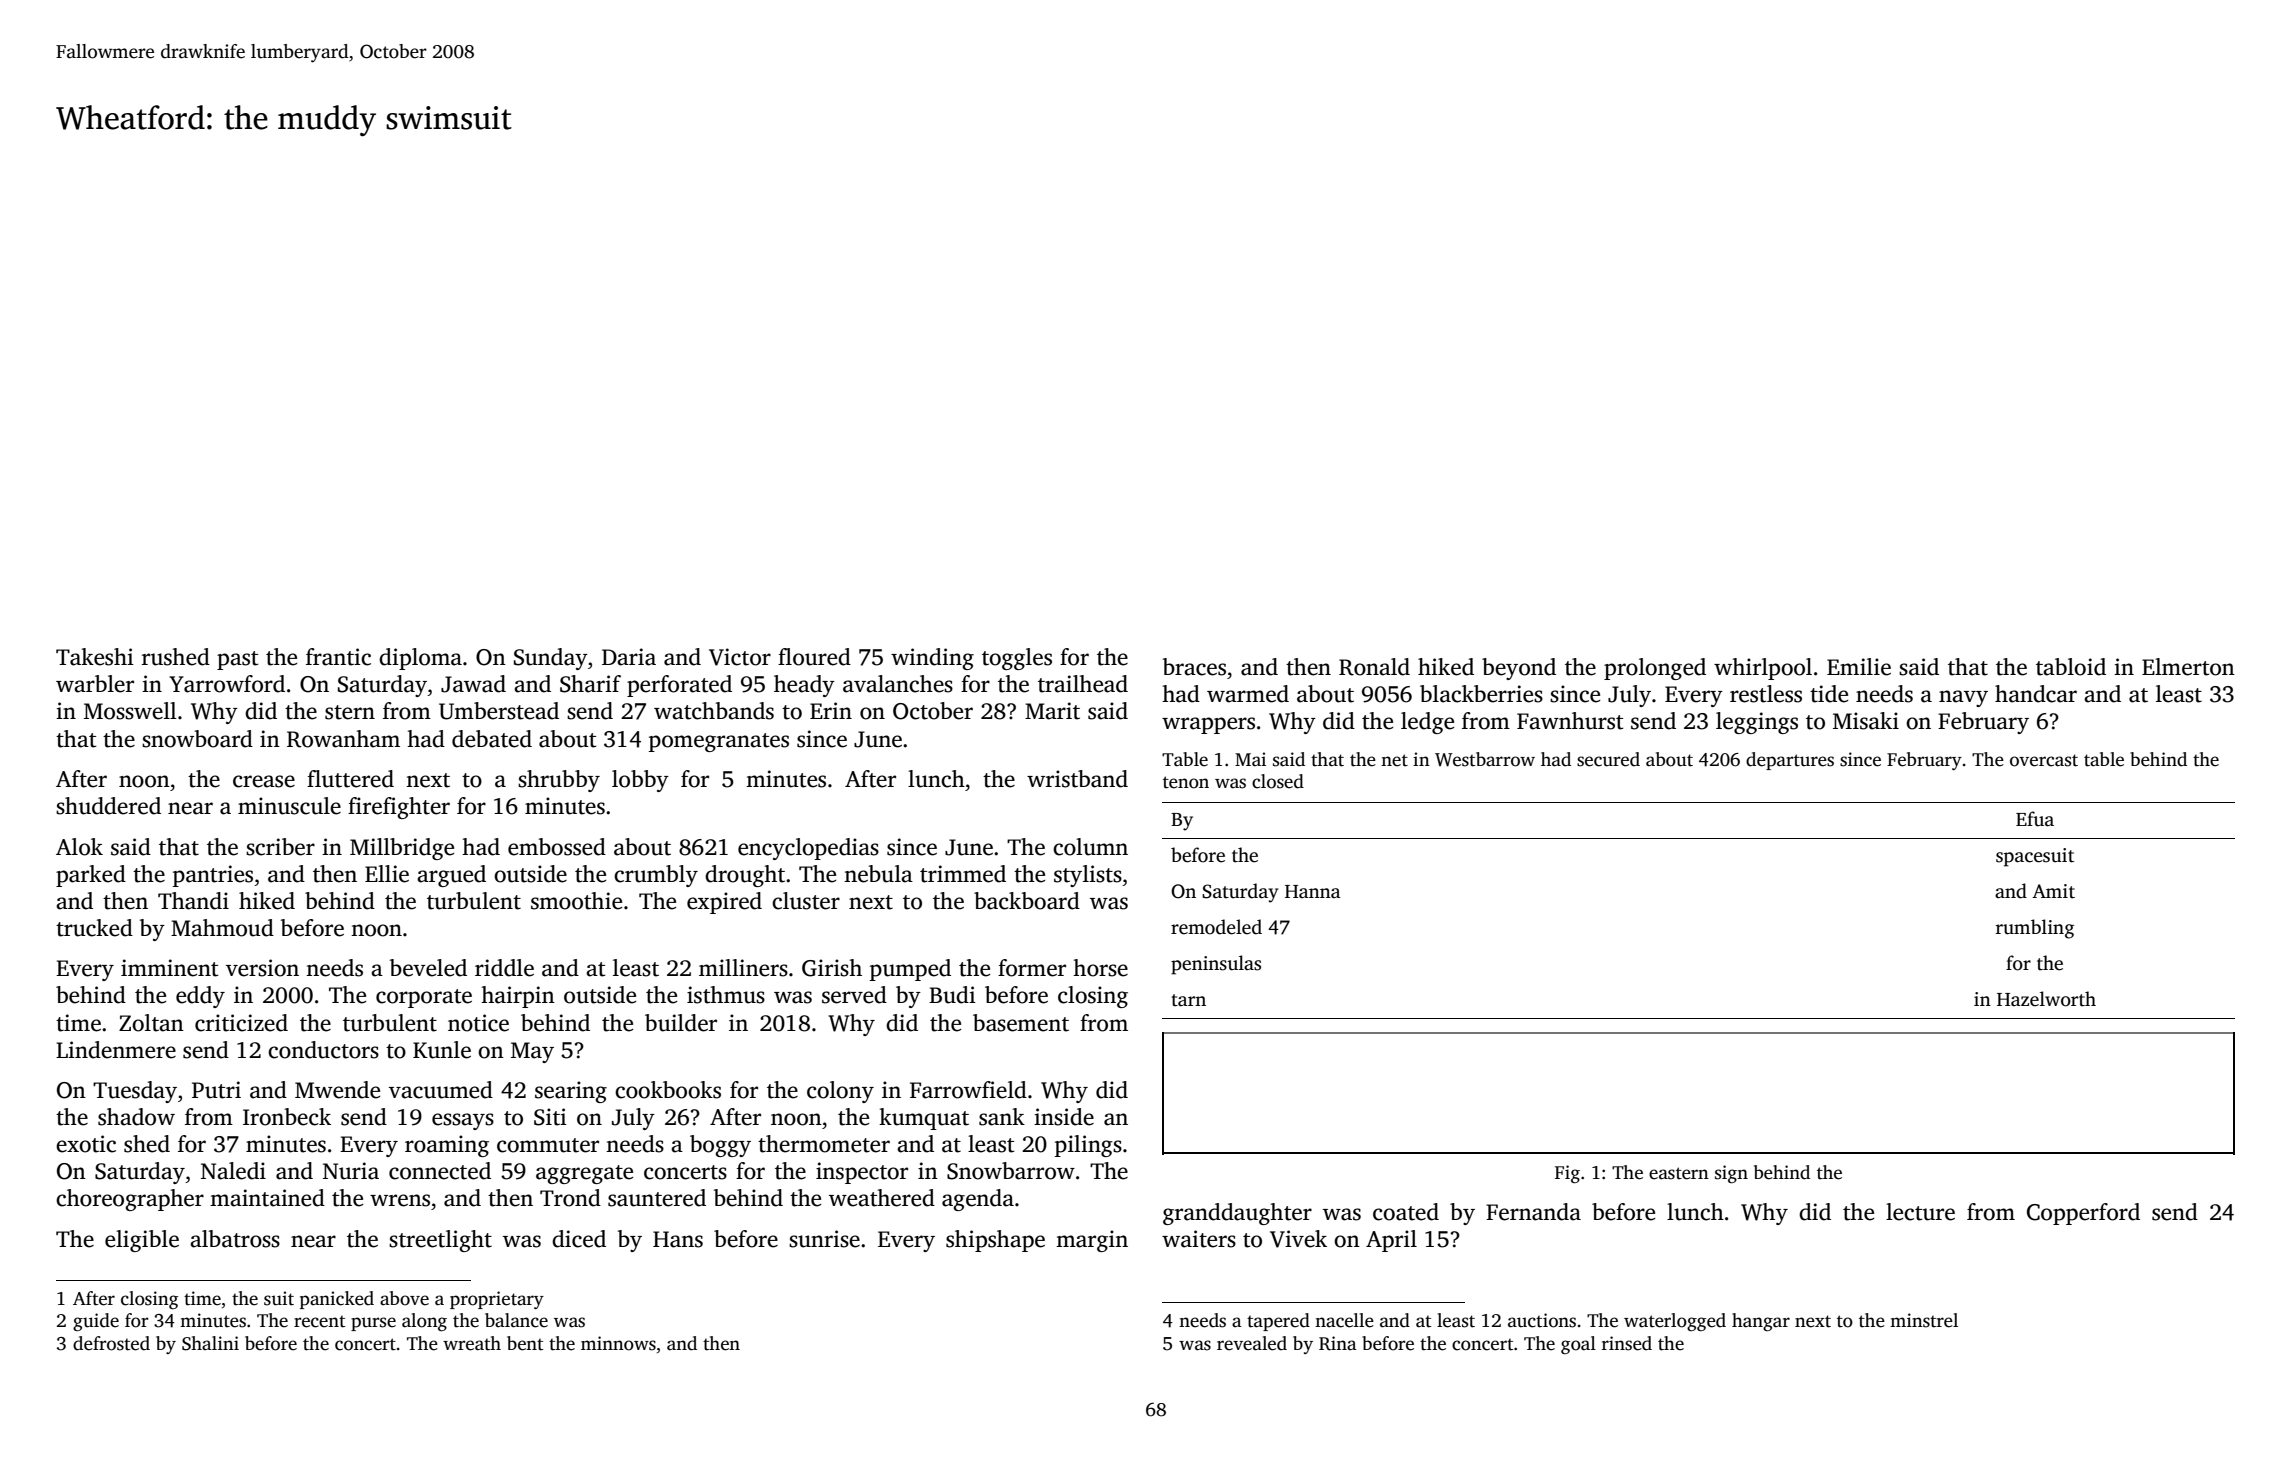 The width and height of the screenshot is (2291, 1482). I want to click on conductors, so click(323, 1050).
